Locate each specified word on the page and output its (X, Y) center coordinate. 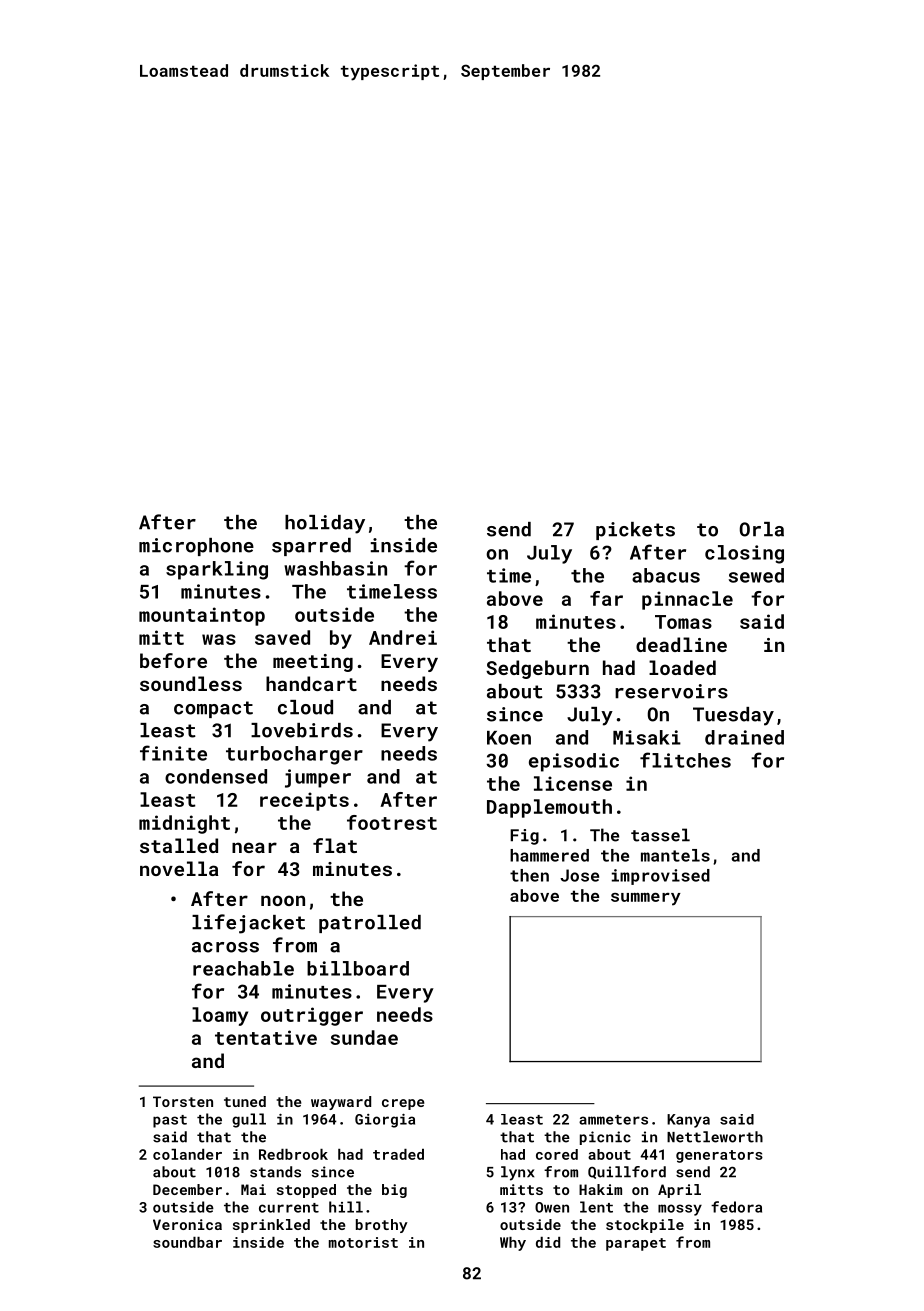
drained (744, 737)
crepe (403, 1104)
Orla (762, 529)
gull (249, 1120)
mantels (675, 855)
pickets (635, 531)
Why (513, 1244)
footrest (392, 822)
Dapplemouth (549, 808)
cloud (305, 707)
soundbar (187, 1242)
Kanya (688, 1121)
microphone (196, 547)
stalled (179, 845)
